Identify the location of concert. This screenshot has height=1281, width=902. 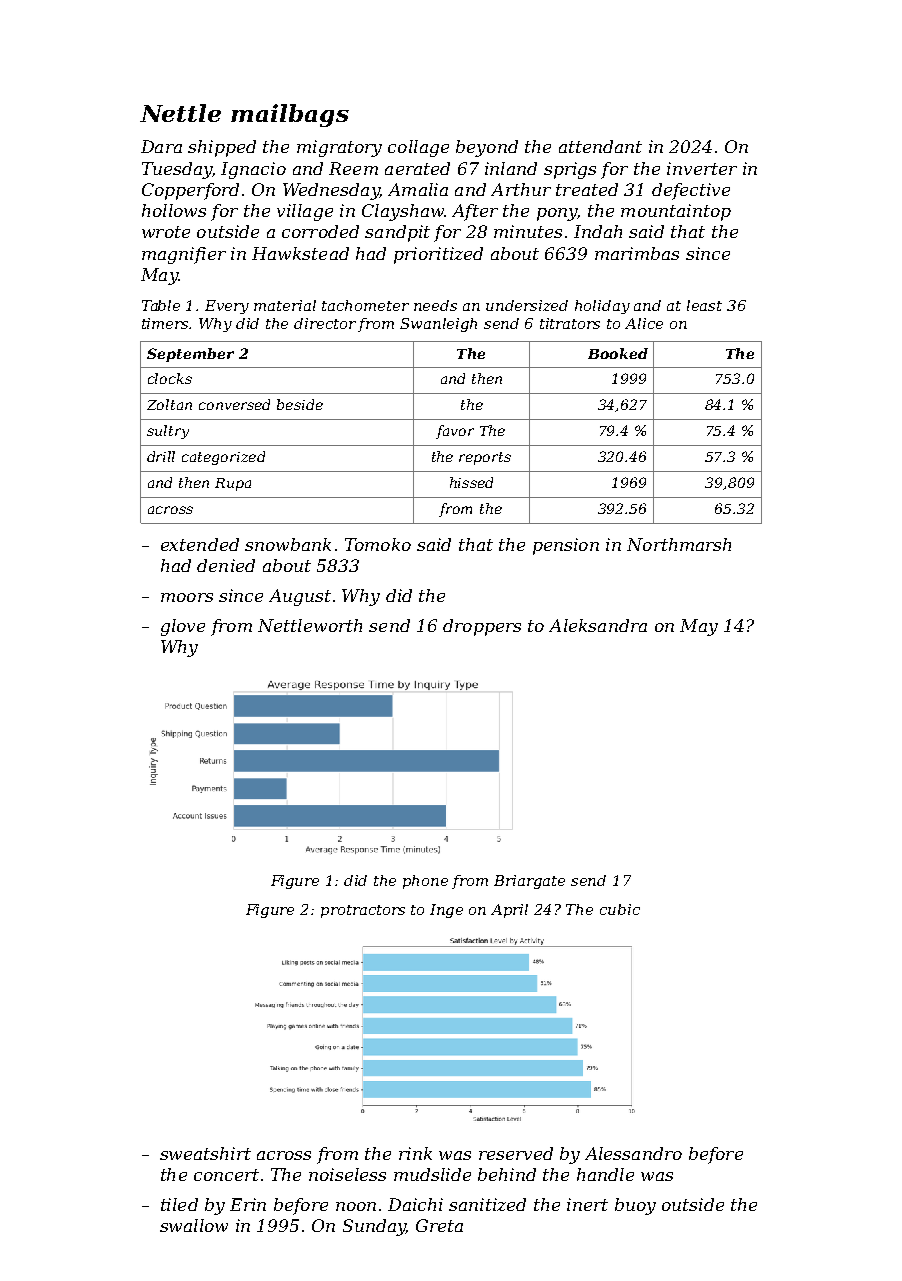
(226, 1175).
